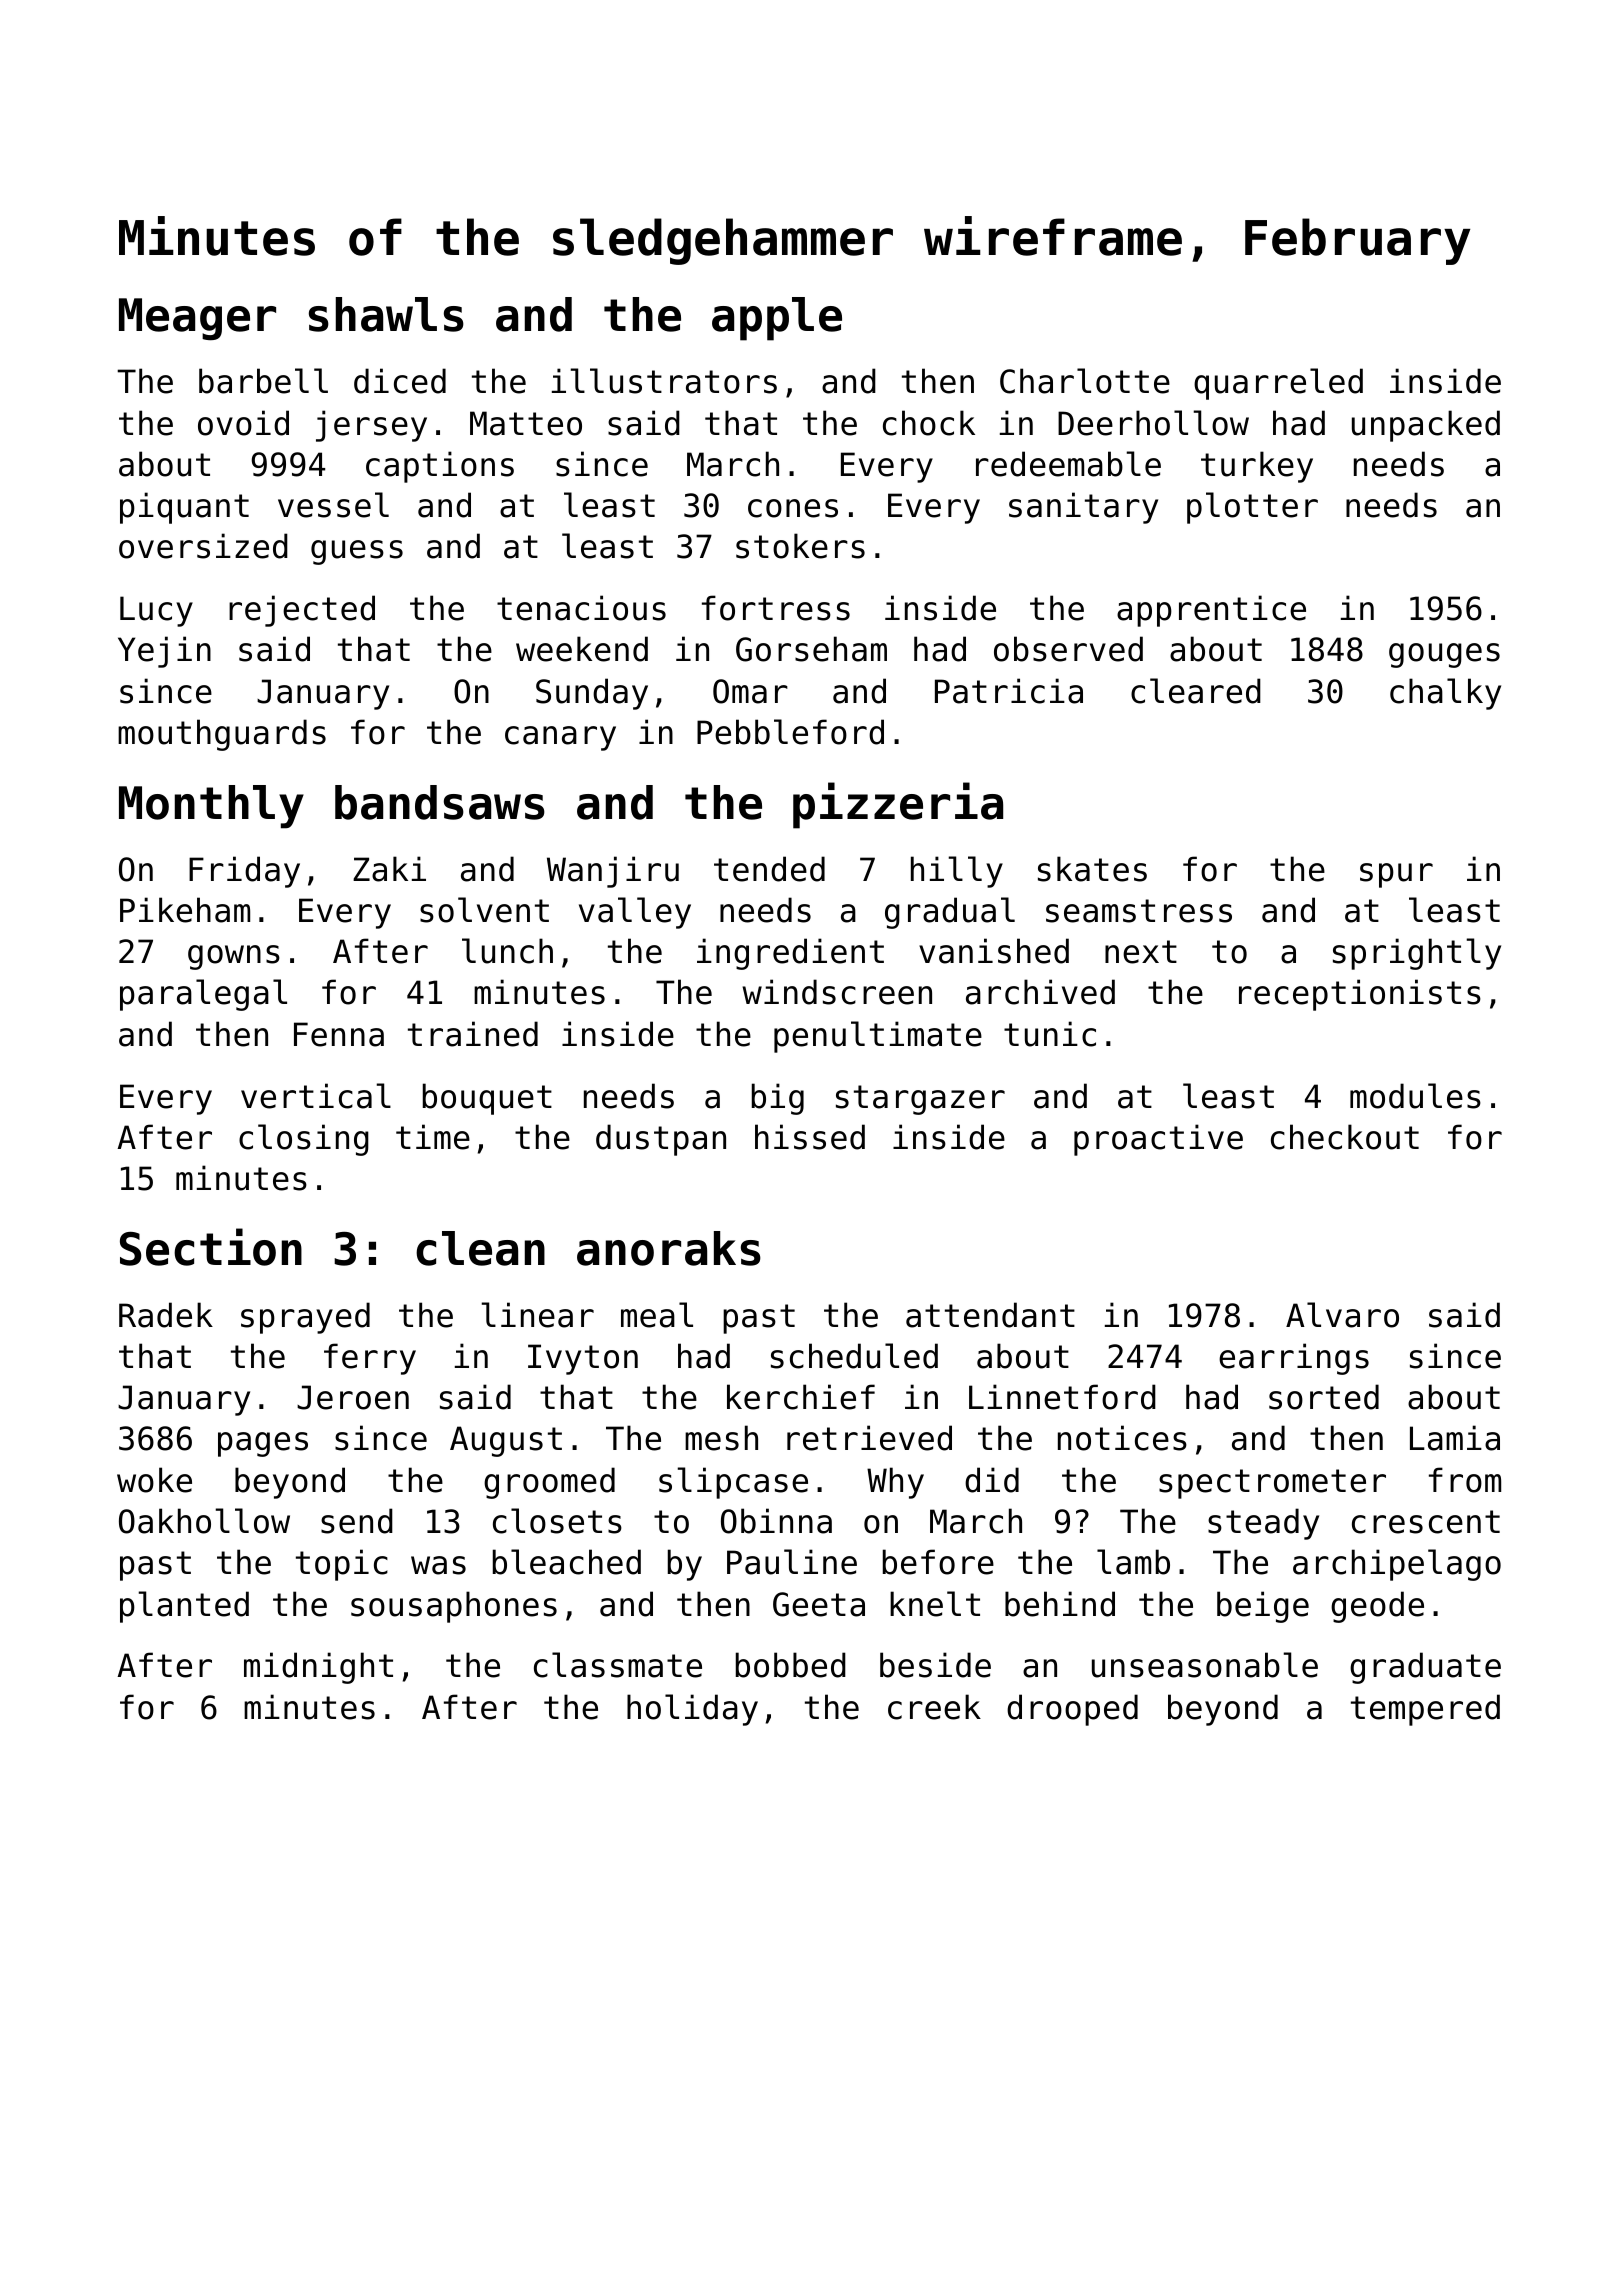  What do you see at coordinates (1396, 875) in the page?
I see `spur` at bounding box center [1396, 875].
